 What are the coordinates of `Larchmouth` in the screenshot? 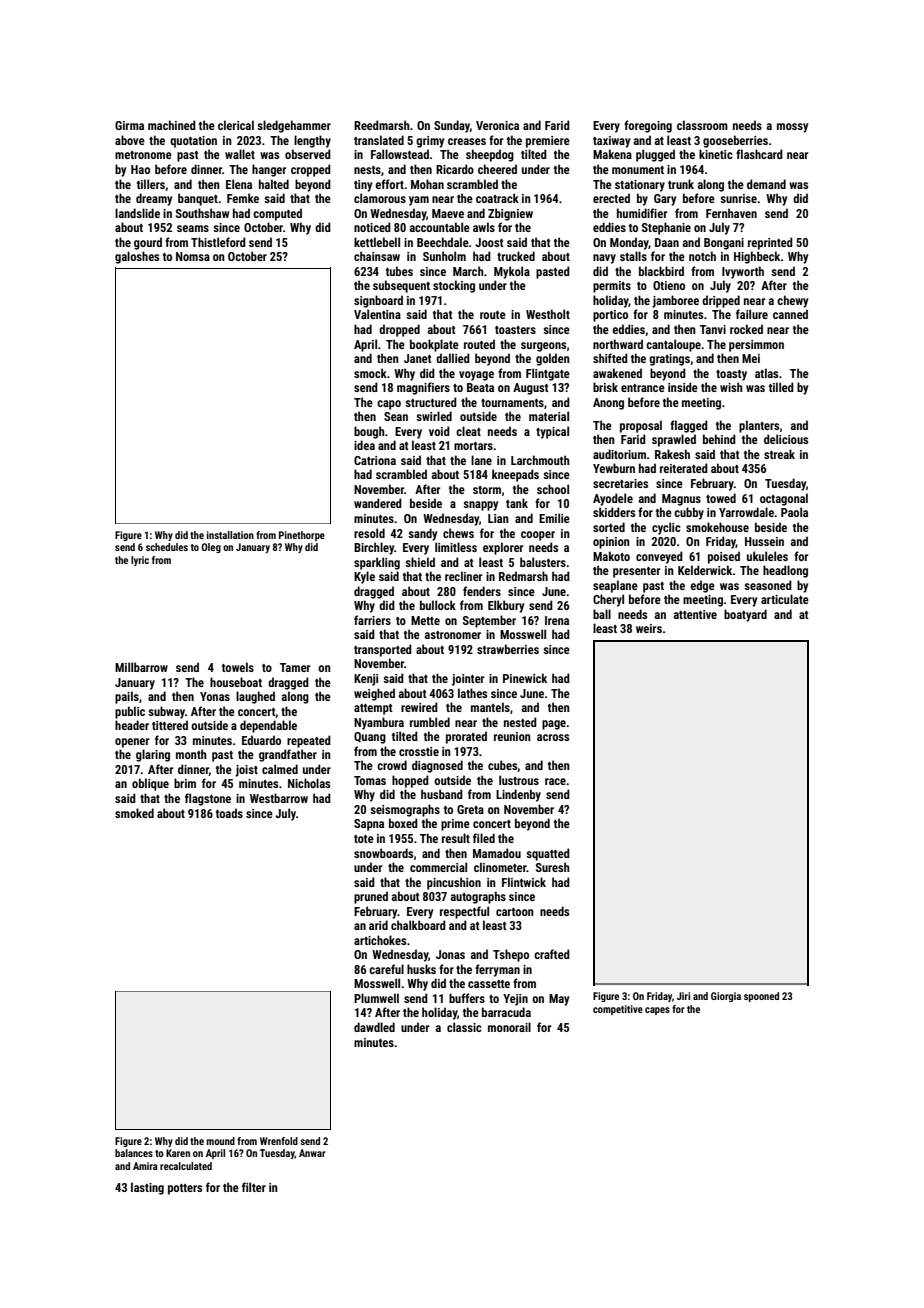 It's located at (540, 460).
